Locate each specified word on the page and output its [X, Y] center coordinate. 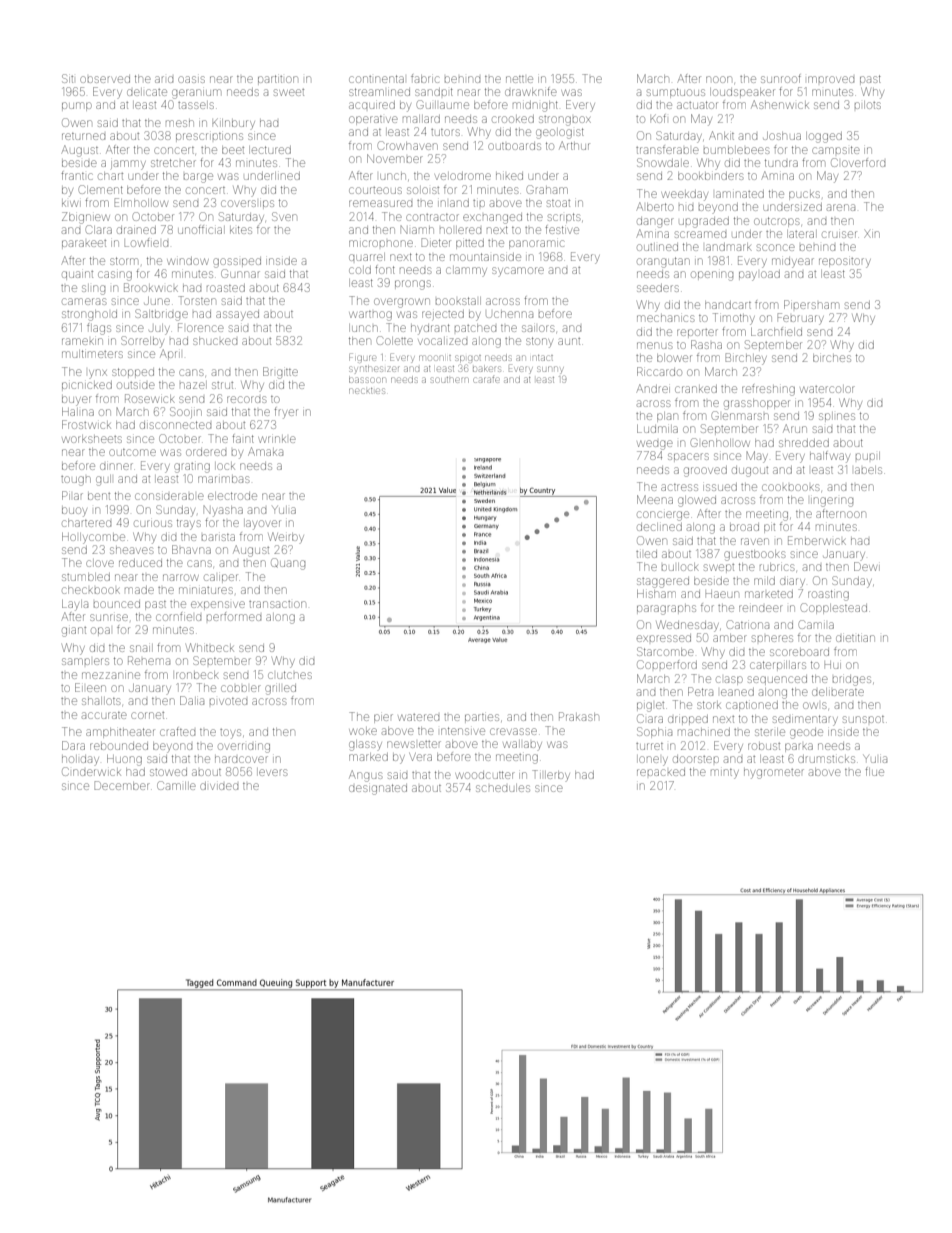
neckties [367, 391]
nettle [519, 79]
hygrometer [774, 774]
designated [378, 789]
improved [831, 79]
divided [219, 786]
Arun [795, 428]
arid [164, 79]
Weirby [286, 538]
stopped [133, 372]
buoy [74, 512]
